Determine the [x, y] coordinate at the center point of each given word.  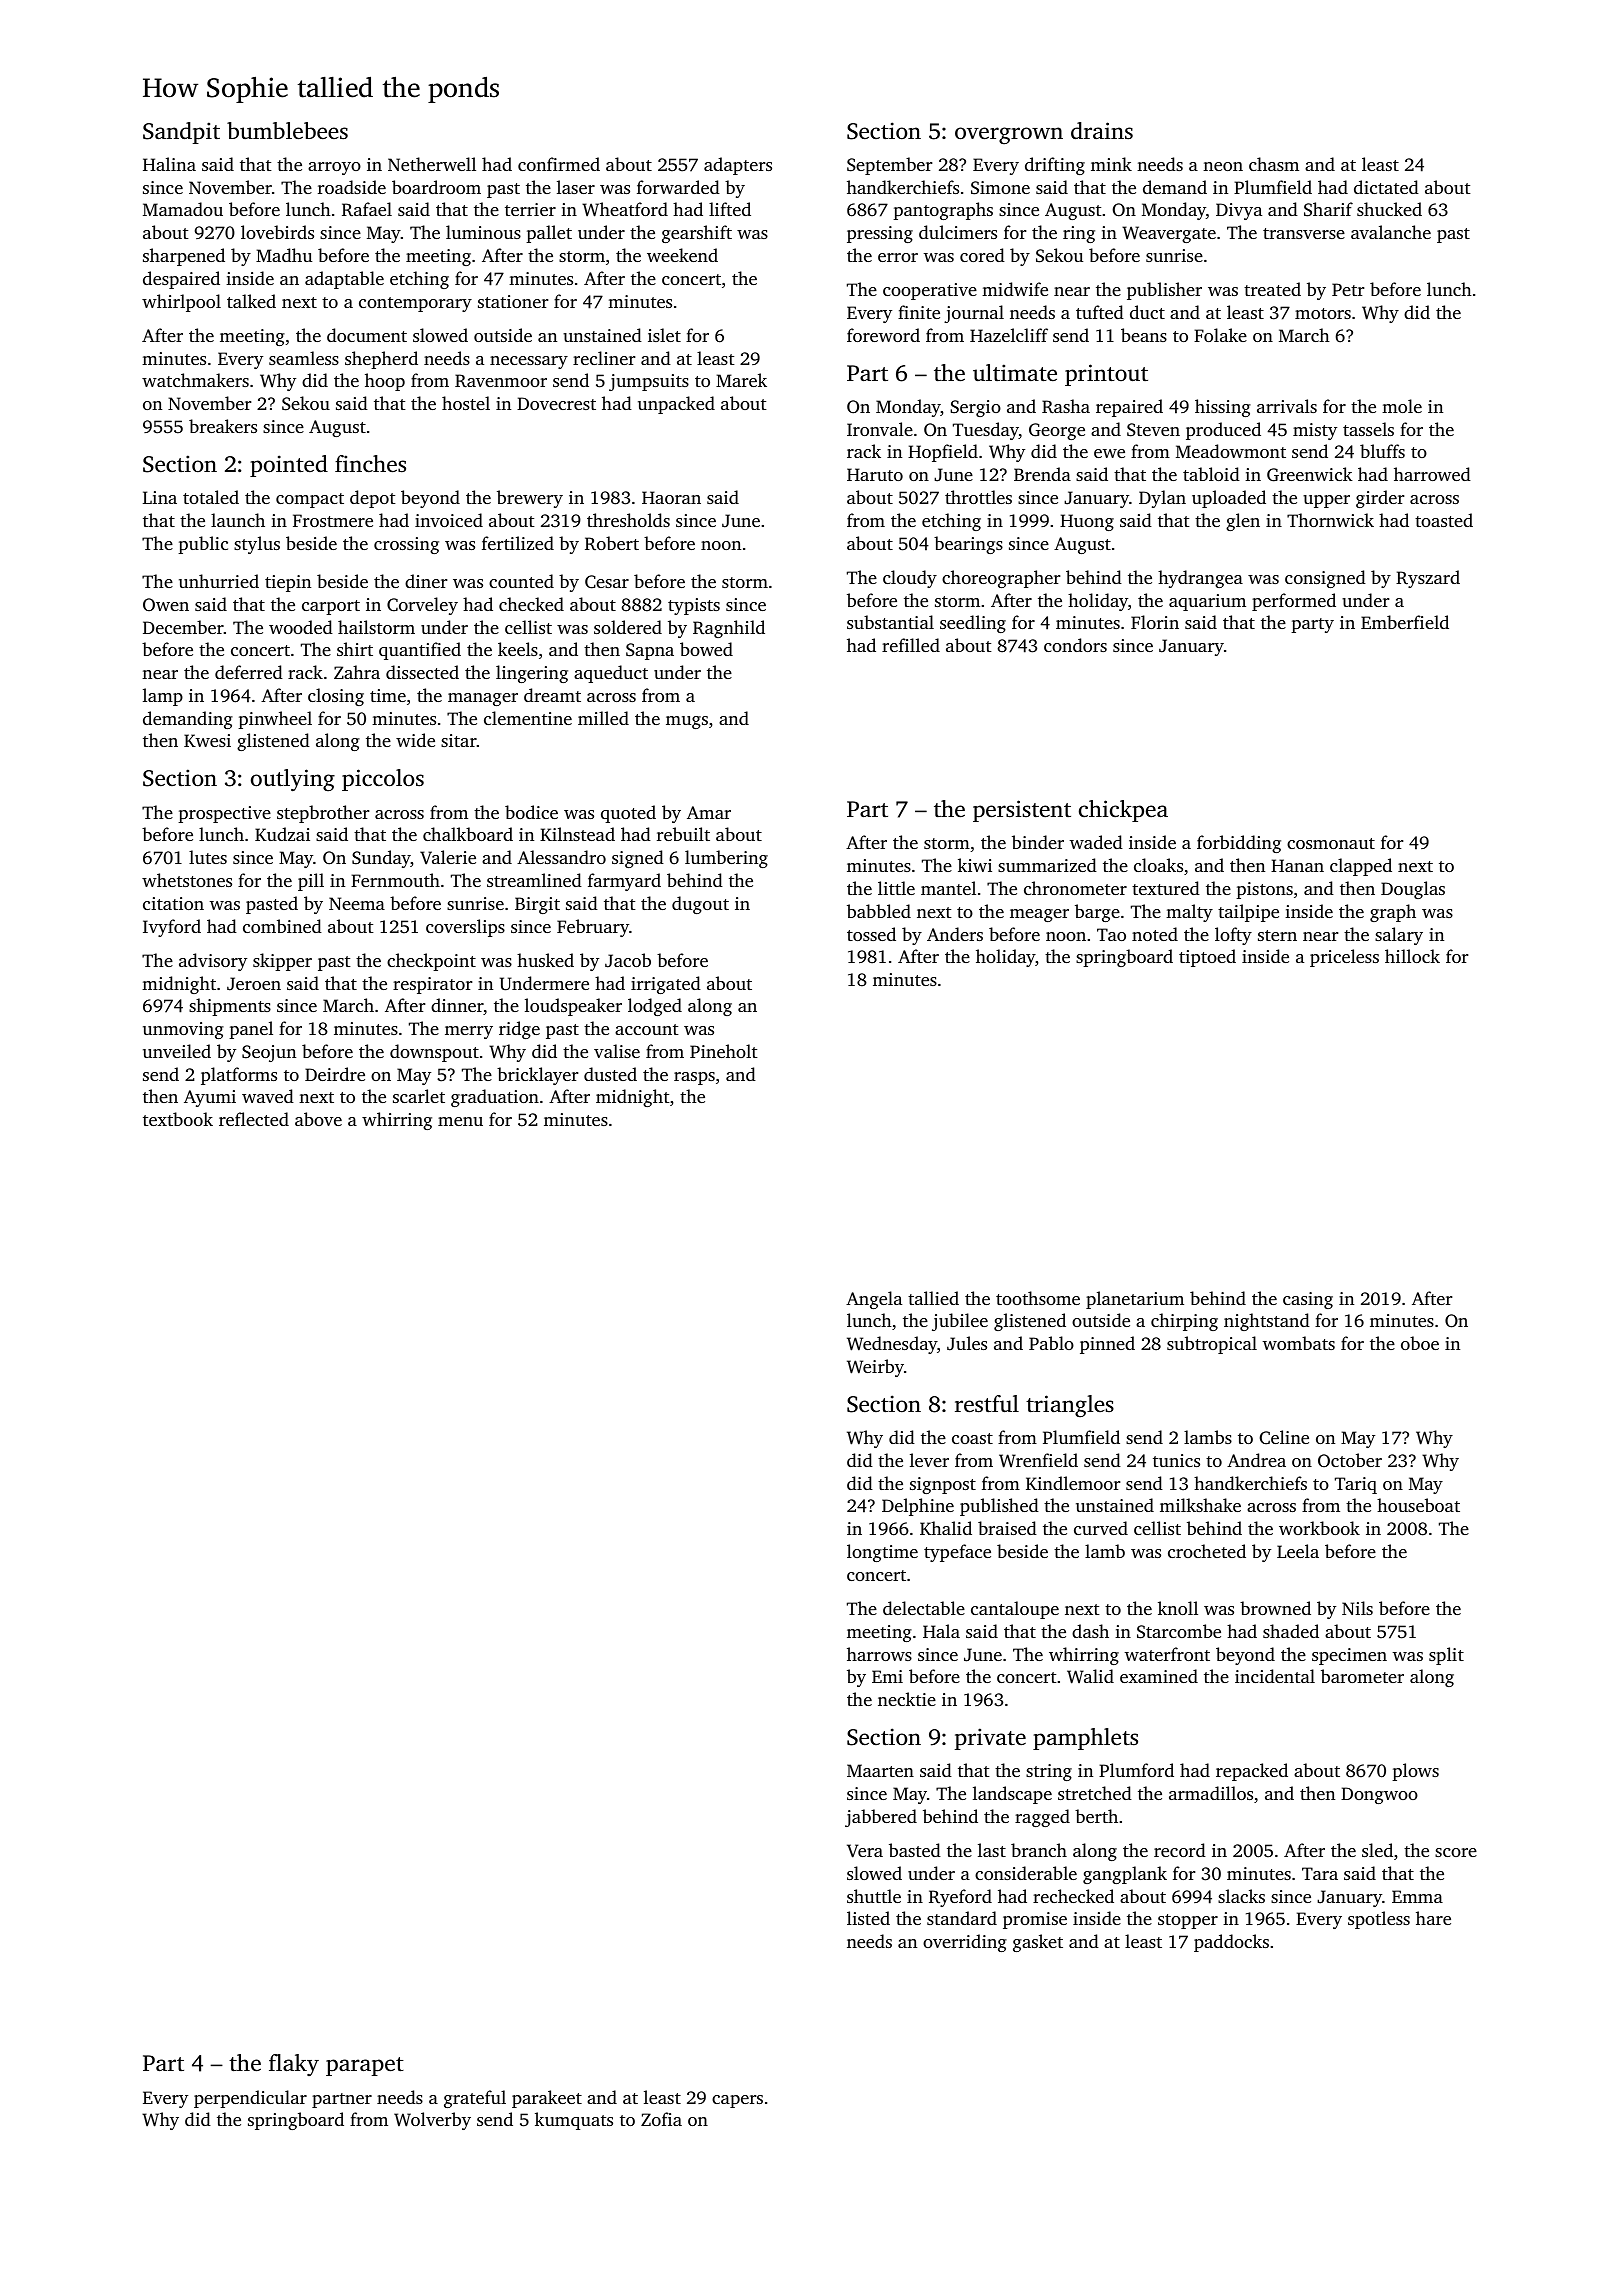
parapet [365, 2066]
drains [1102, 131]
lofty [1233, 936]
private [990, 1739]
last [992, 1850]
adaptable [344, 280]
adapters [738, 166]
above [318, 1119]
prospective [224, 814]
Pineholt [724, 1051]
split [1446, 1656]
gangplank [1125, 1875]
